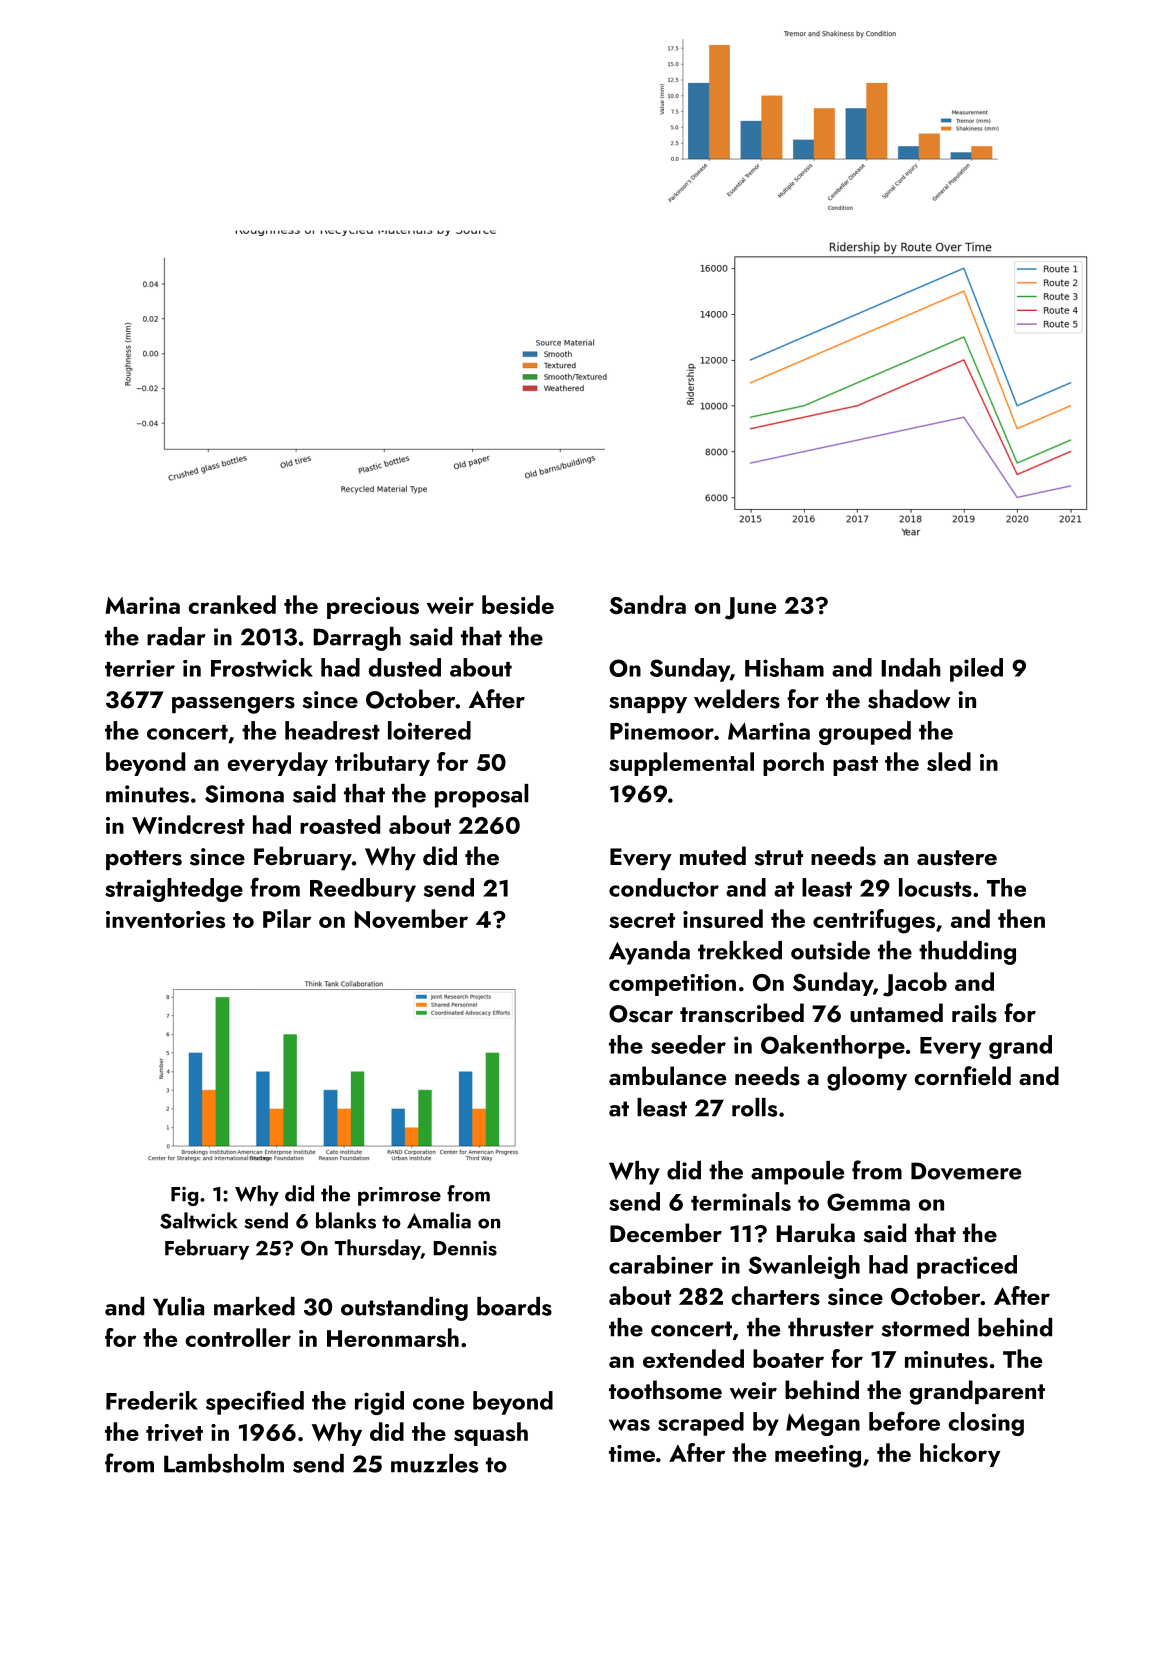 The height and width of the image is (1654, 1165). I want to click on Indah, so click(911, 667).
